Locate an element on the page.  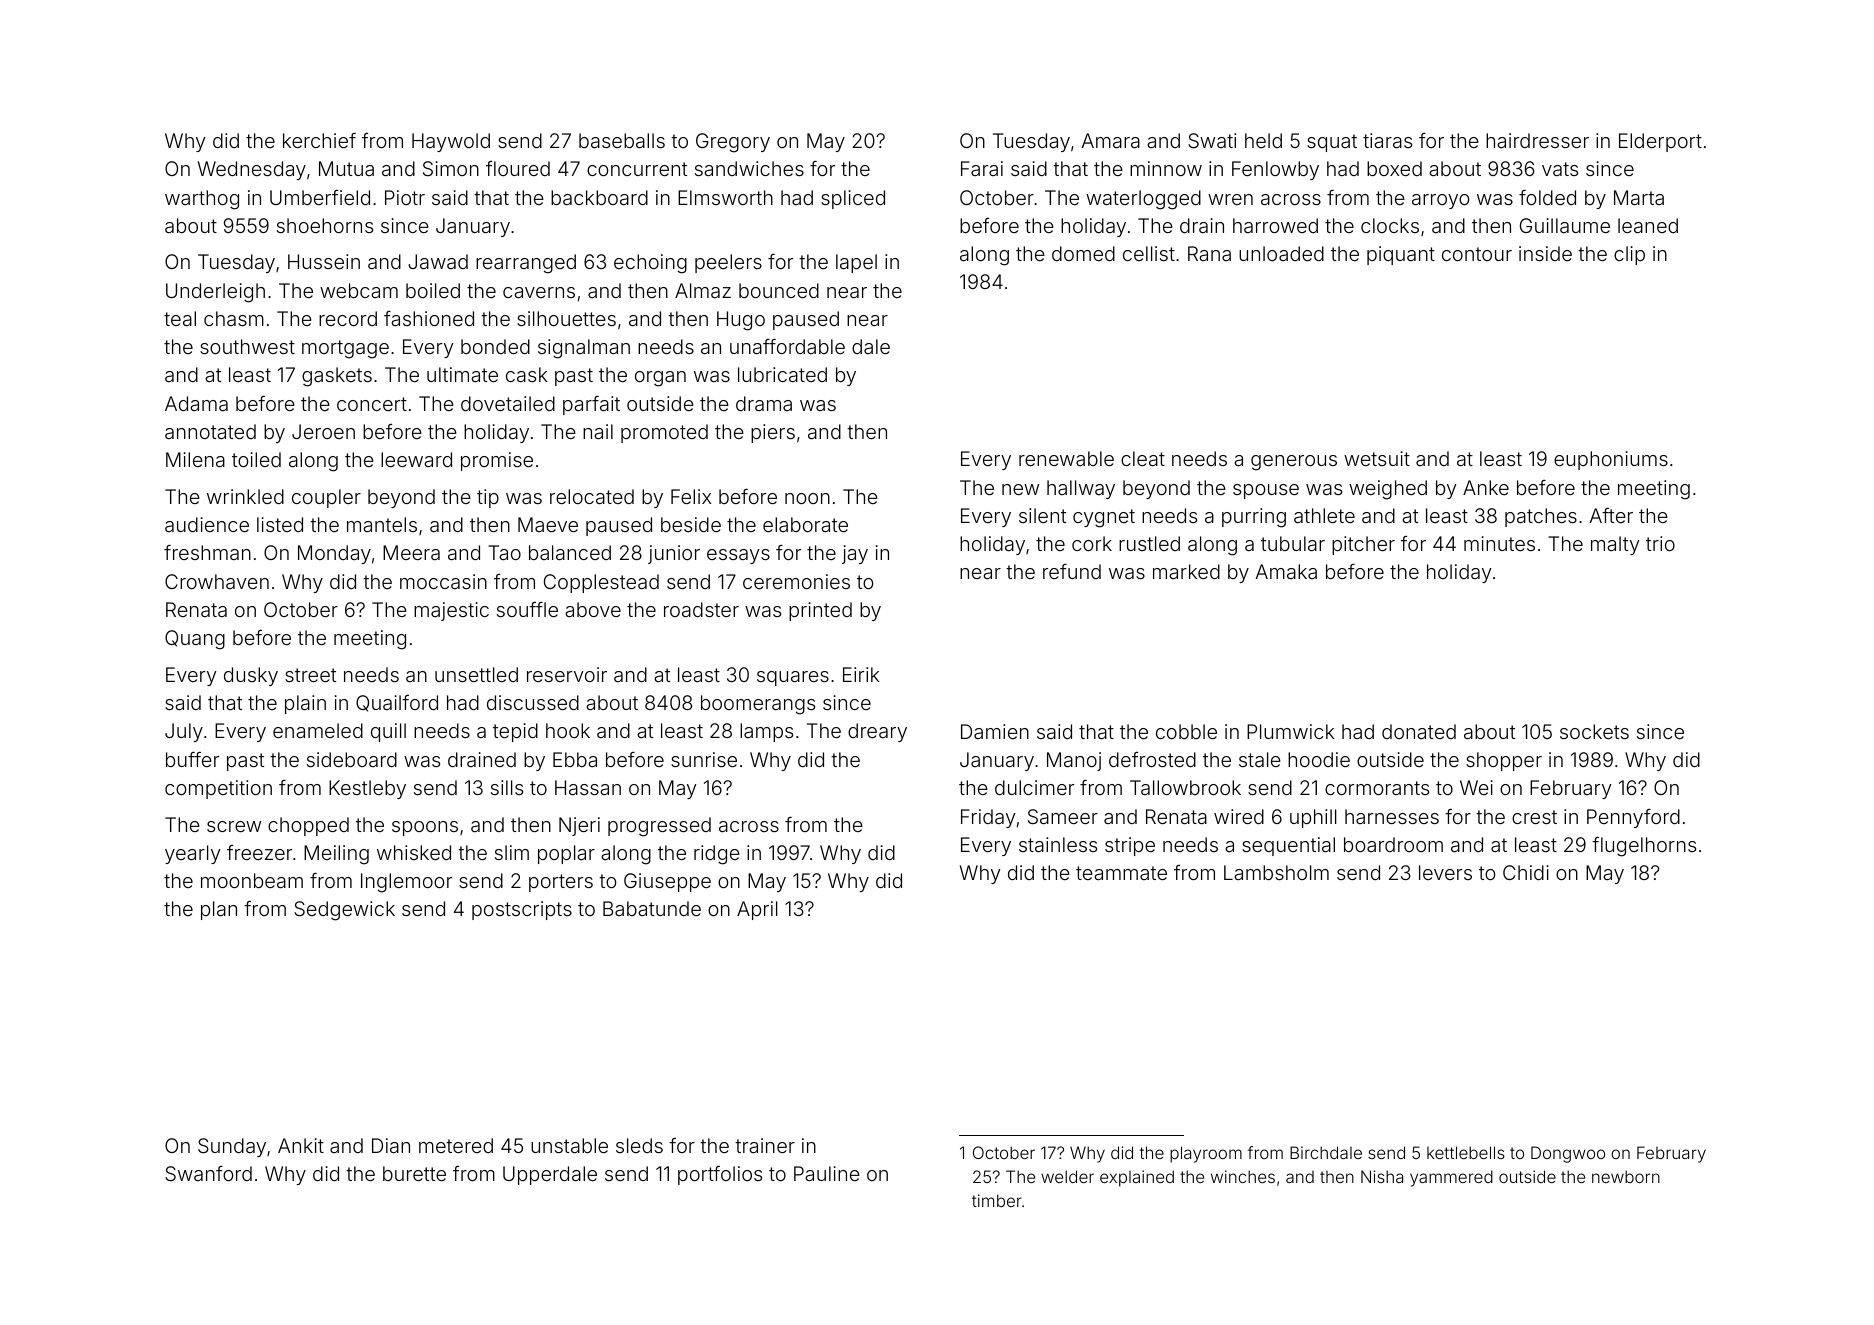
Gregory is located at coordinates (733, 143).
